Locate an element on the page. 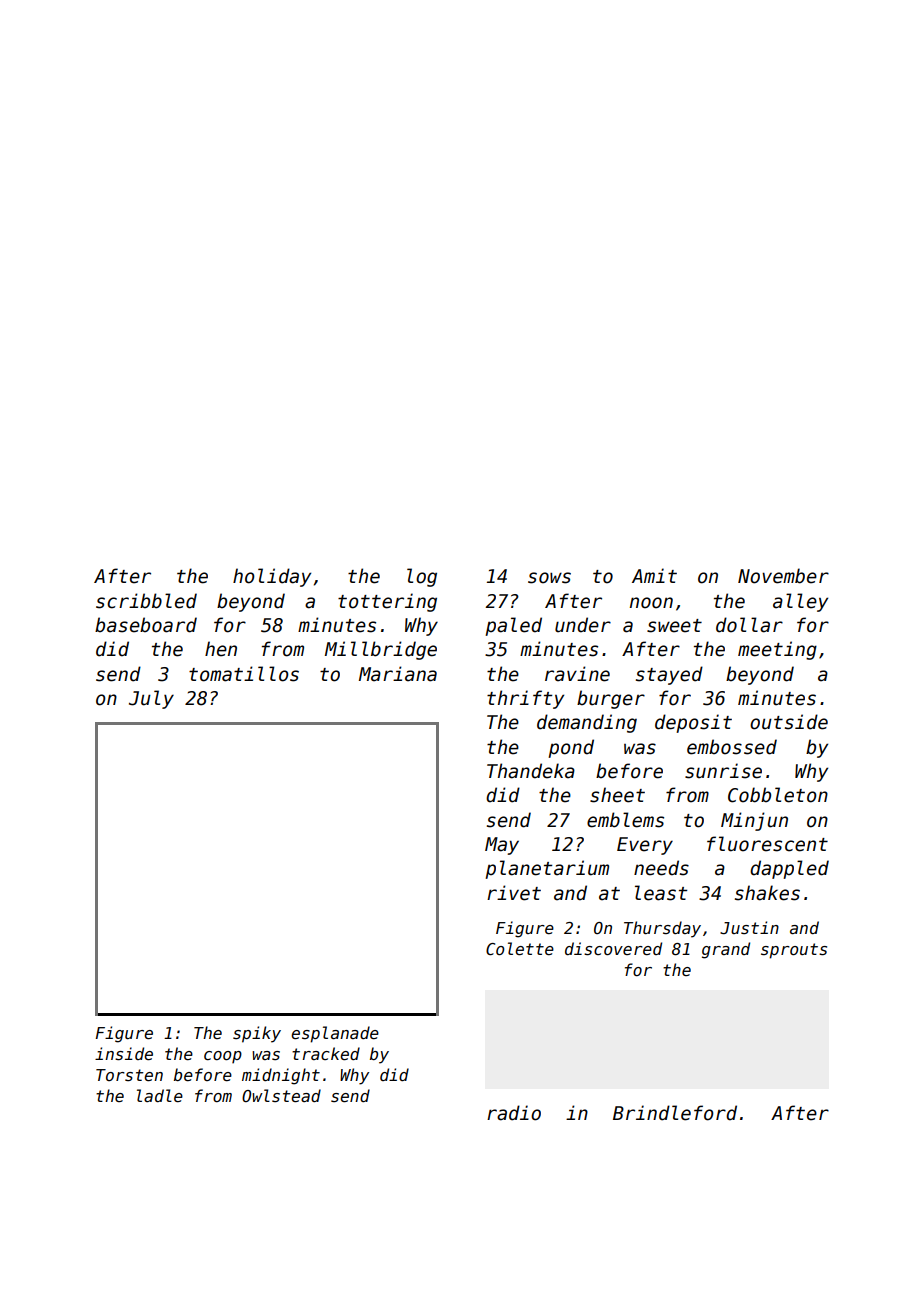 This image has width=924, height=1311. May is located at coordinates (502, 846).
